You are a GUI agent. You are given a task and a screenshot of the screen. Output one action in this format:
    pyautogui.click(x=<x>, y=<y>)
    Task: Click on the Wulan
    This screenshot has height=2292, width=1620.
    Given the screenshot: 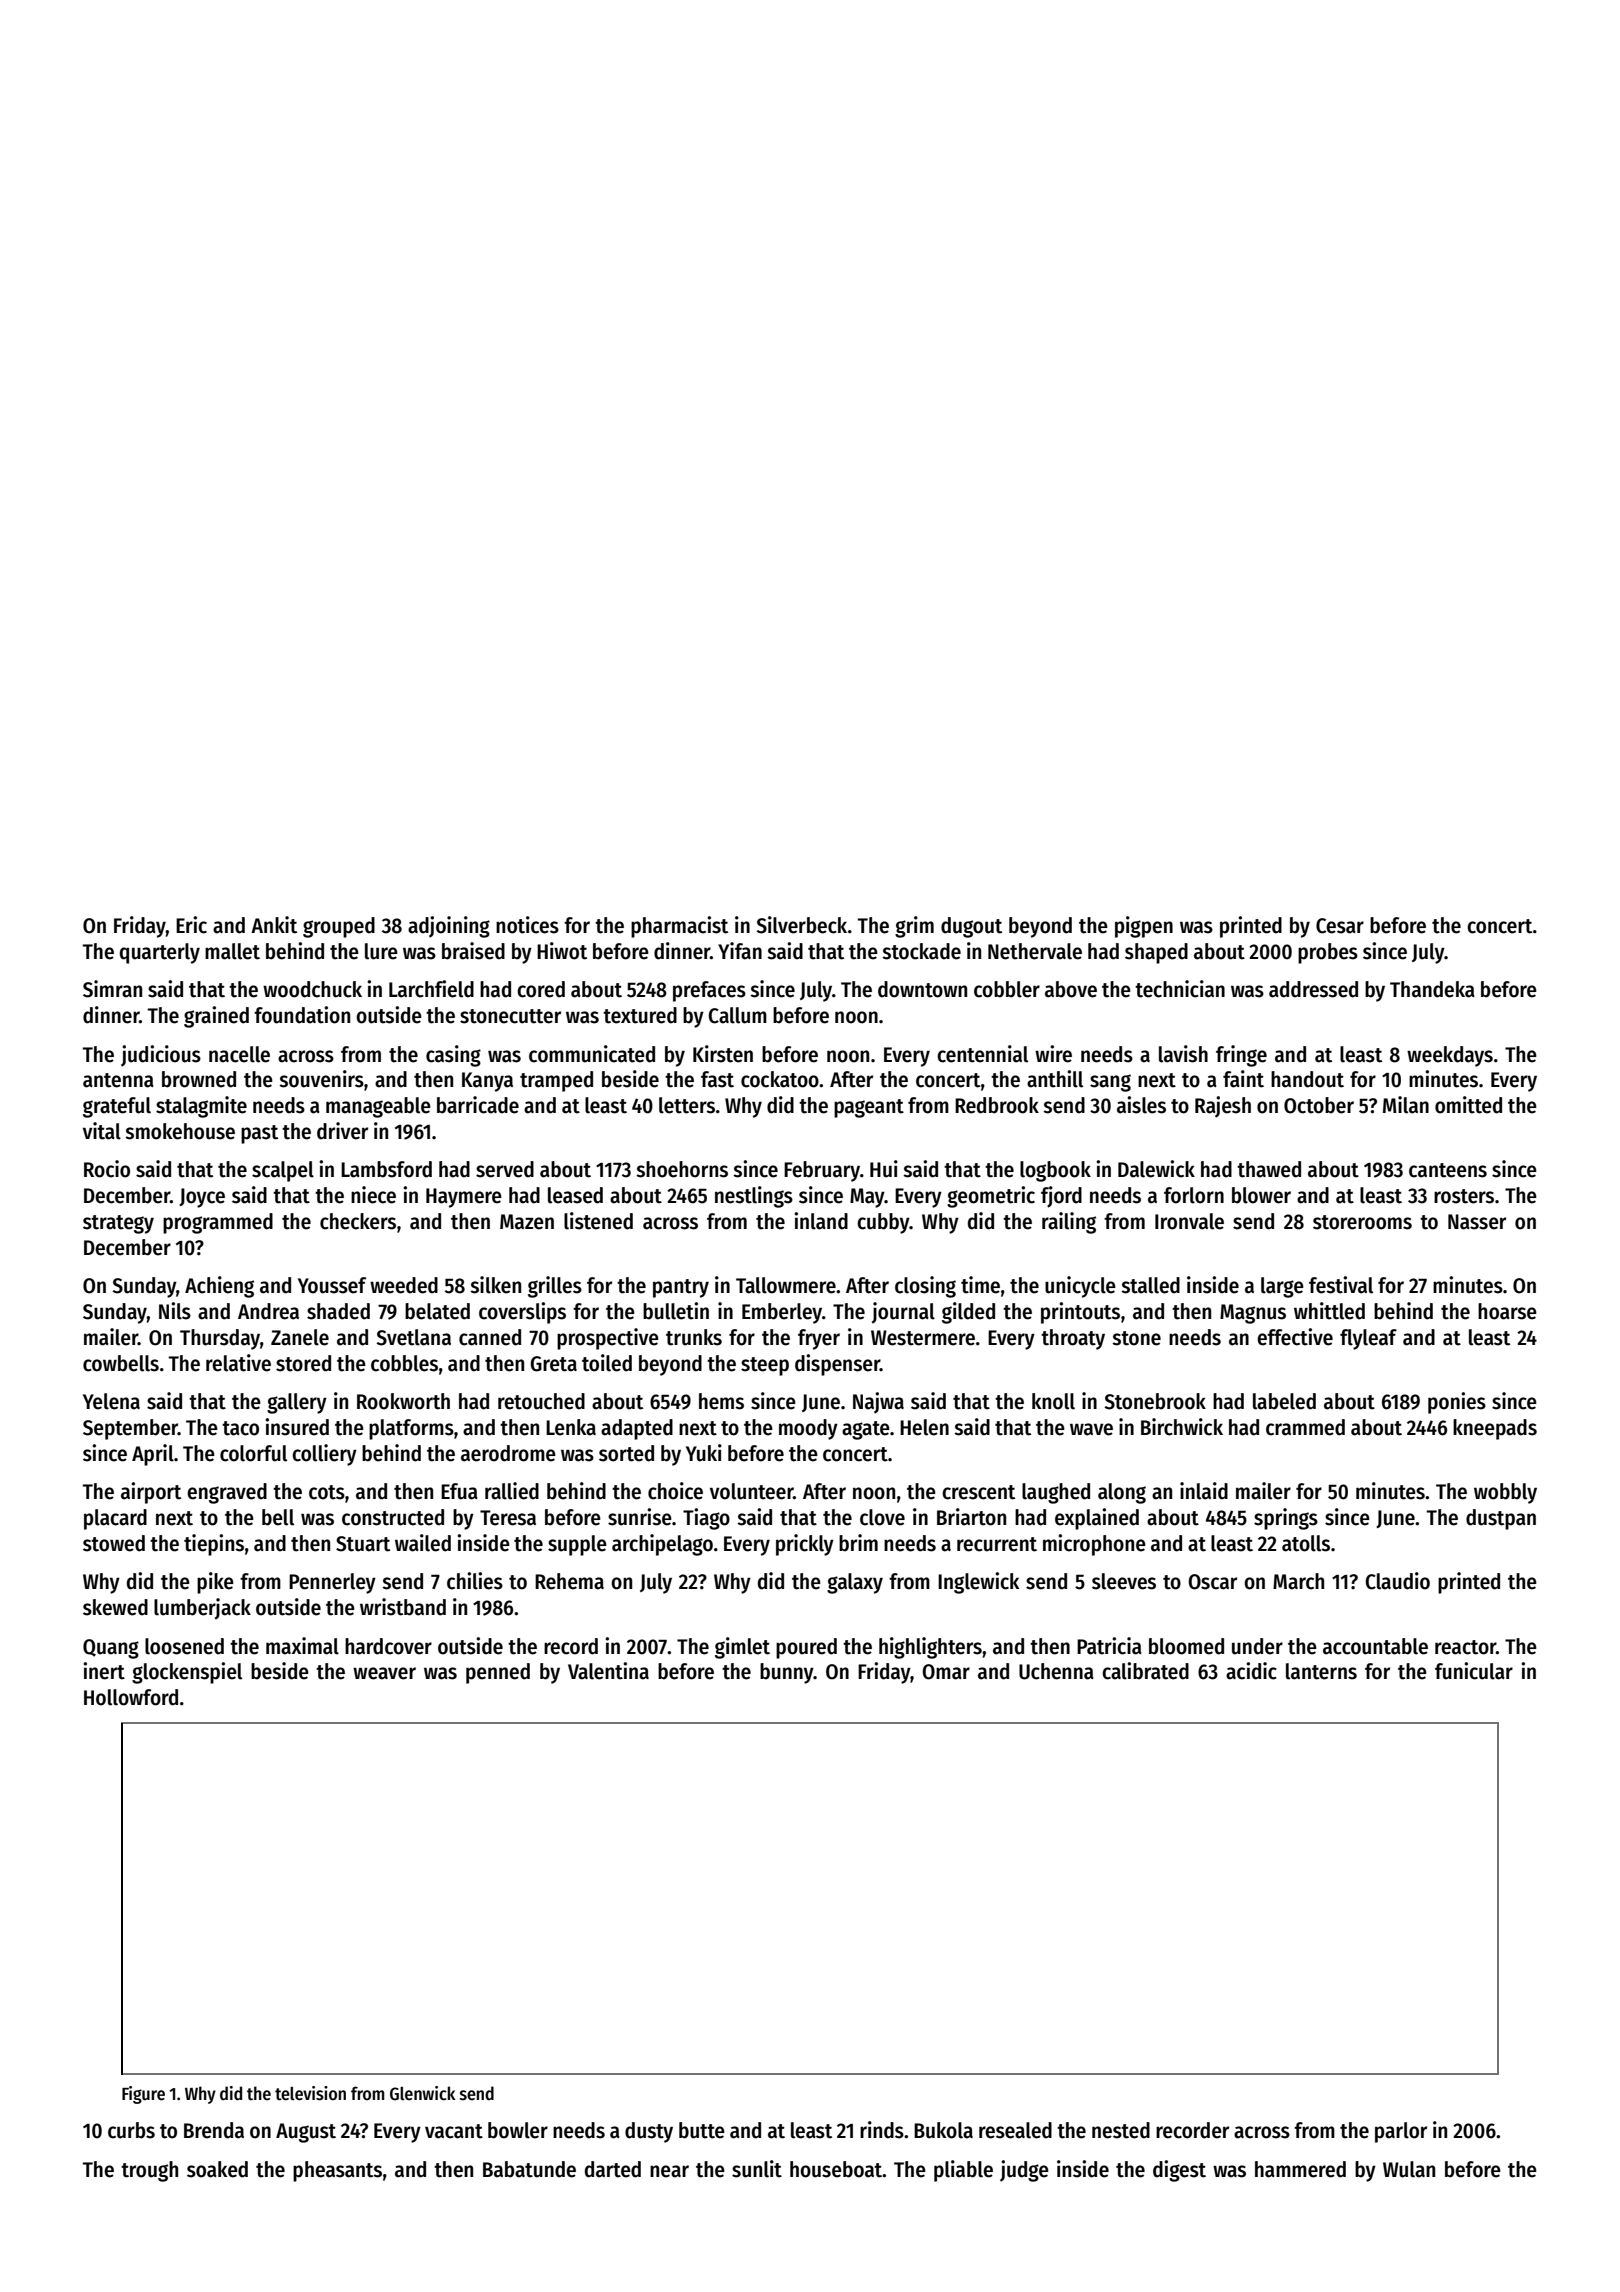 What is the action you would take?
    pyautogui.click(x=1409, y=2169)
